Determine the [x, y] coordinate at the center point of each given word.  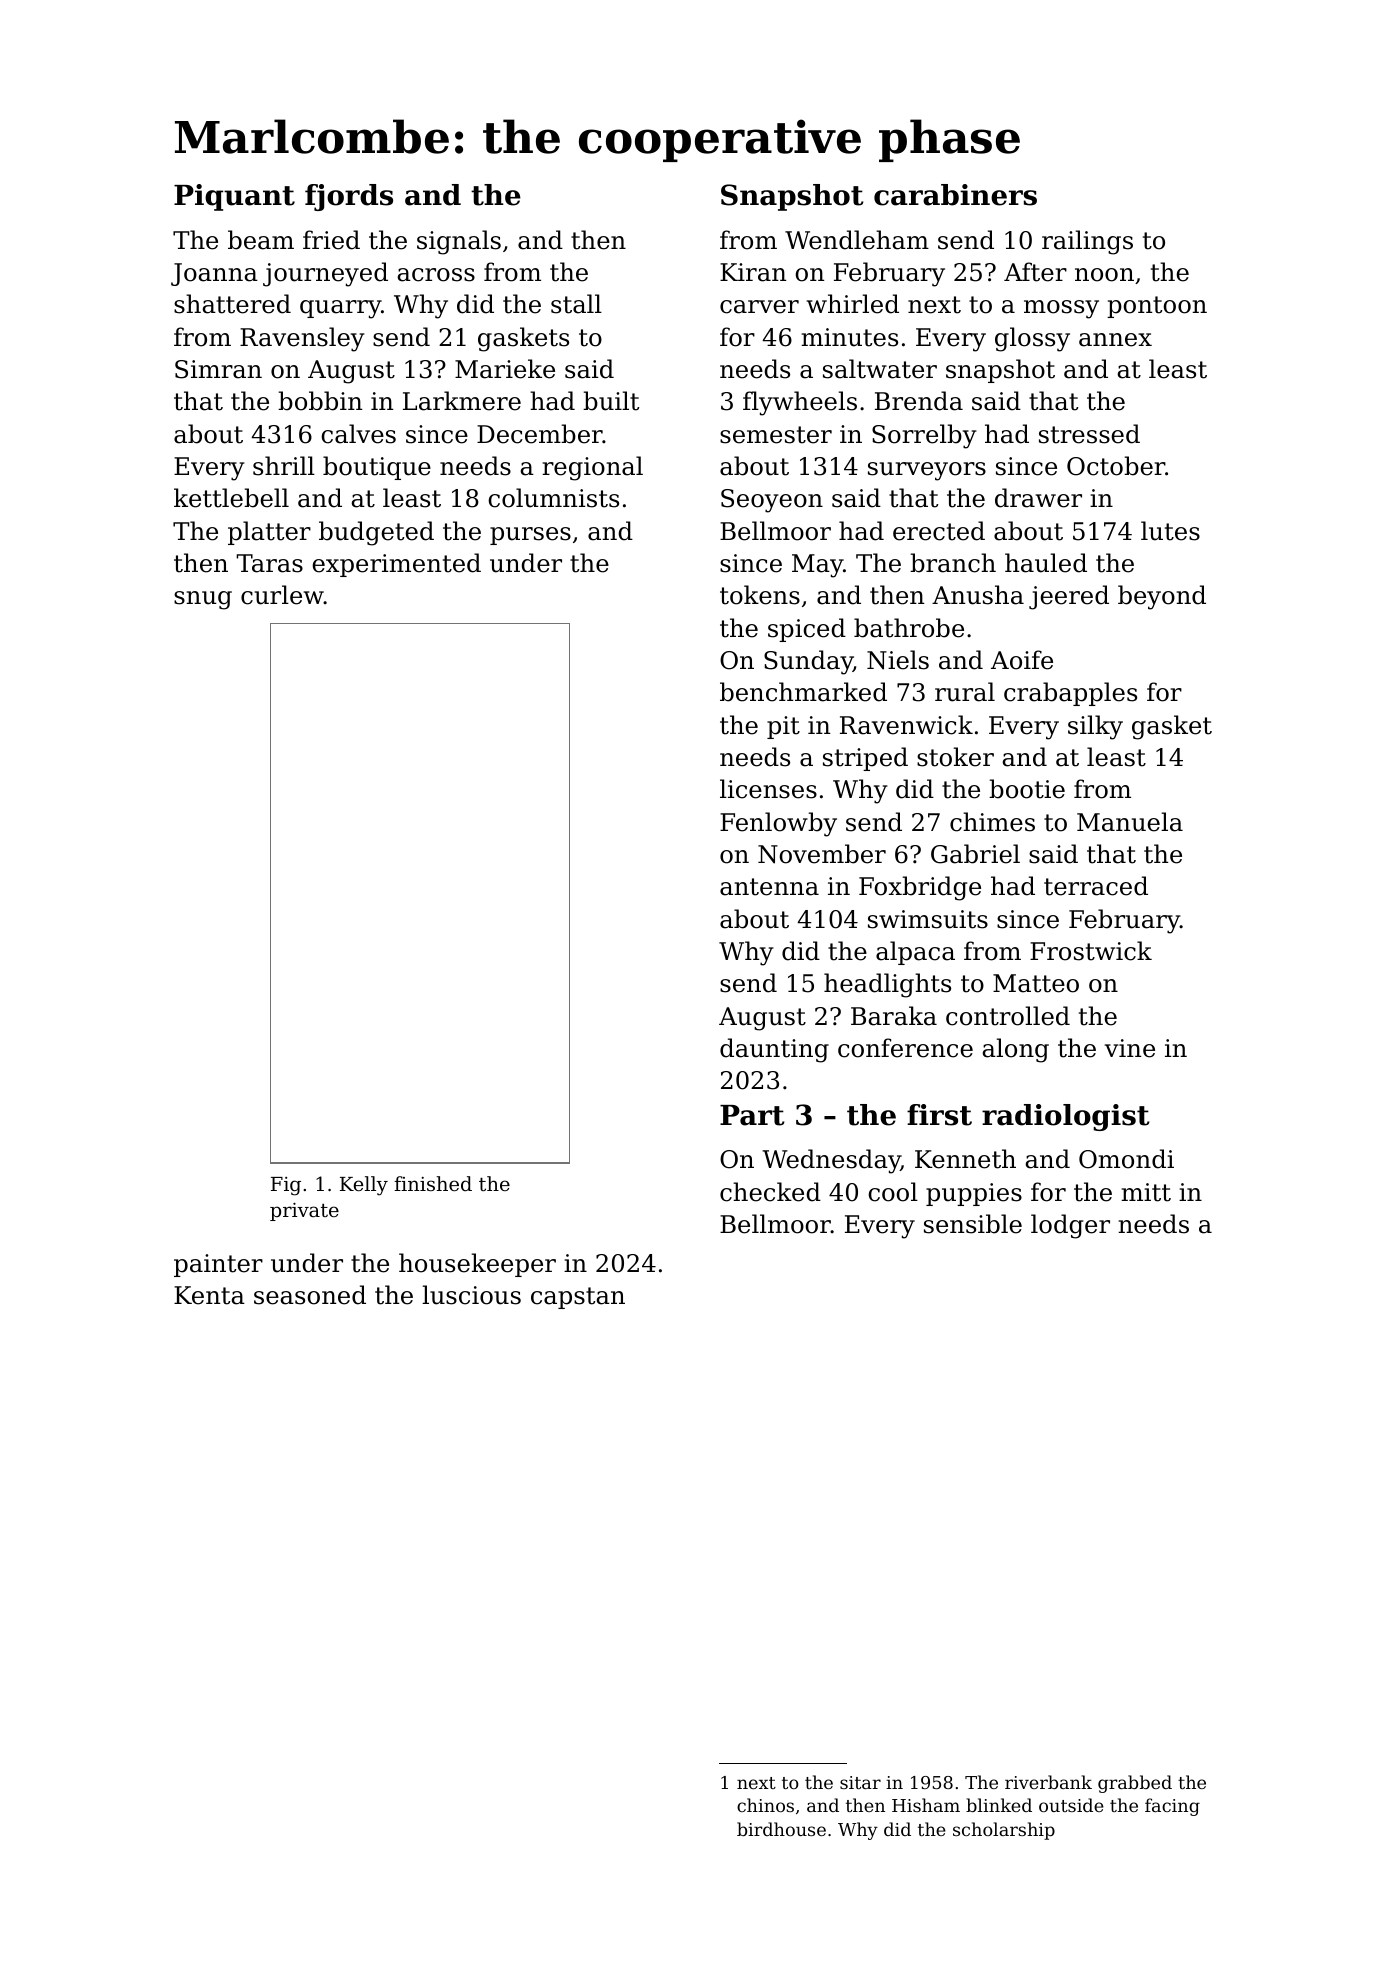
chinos [765, 1805]
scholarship [1004, 1831]
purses [530, 536]
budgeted [376, 533]
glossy [1032, 339]
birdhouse [781, 1829]
